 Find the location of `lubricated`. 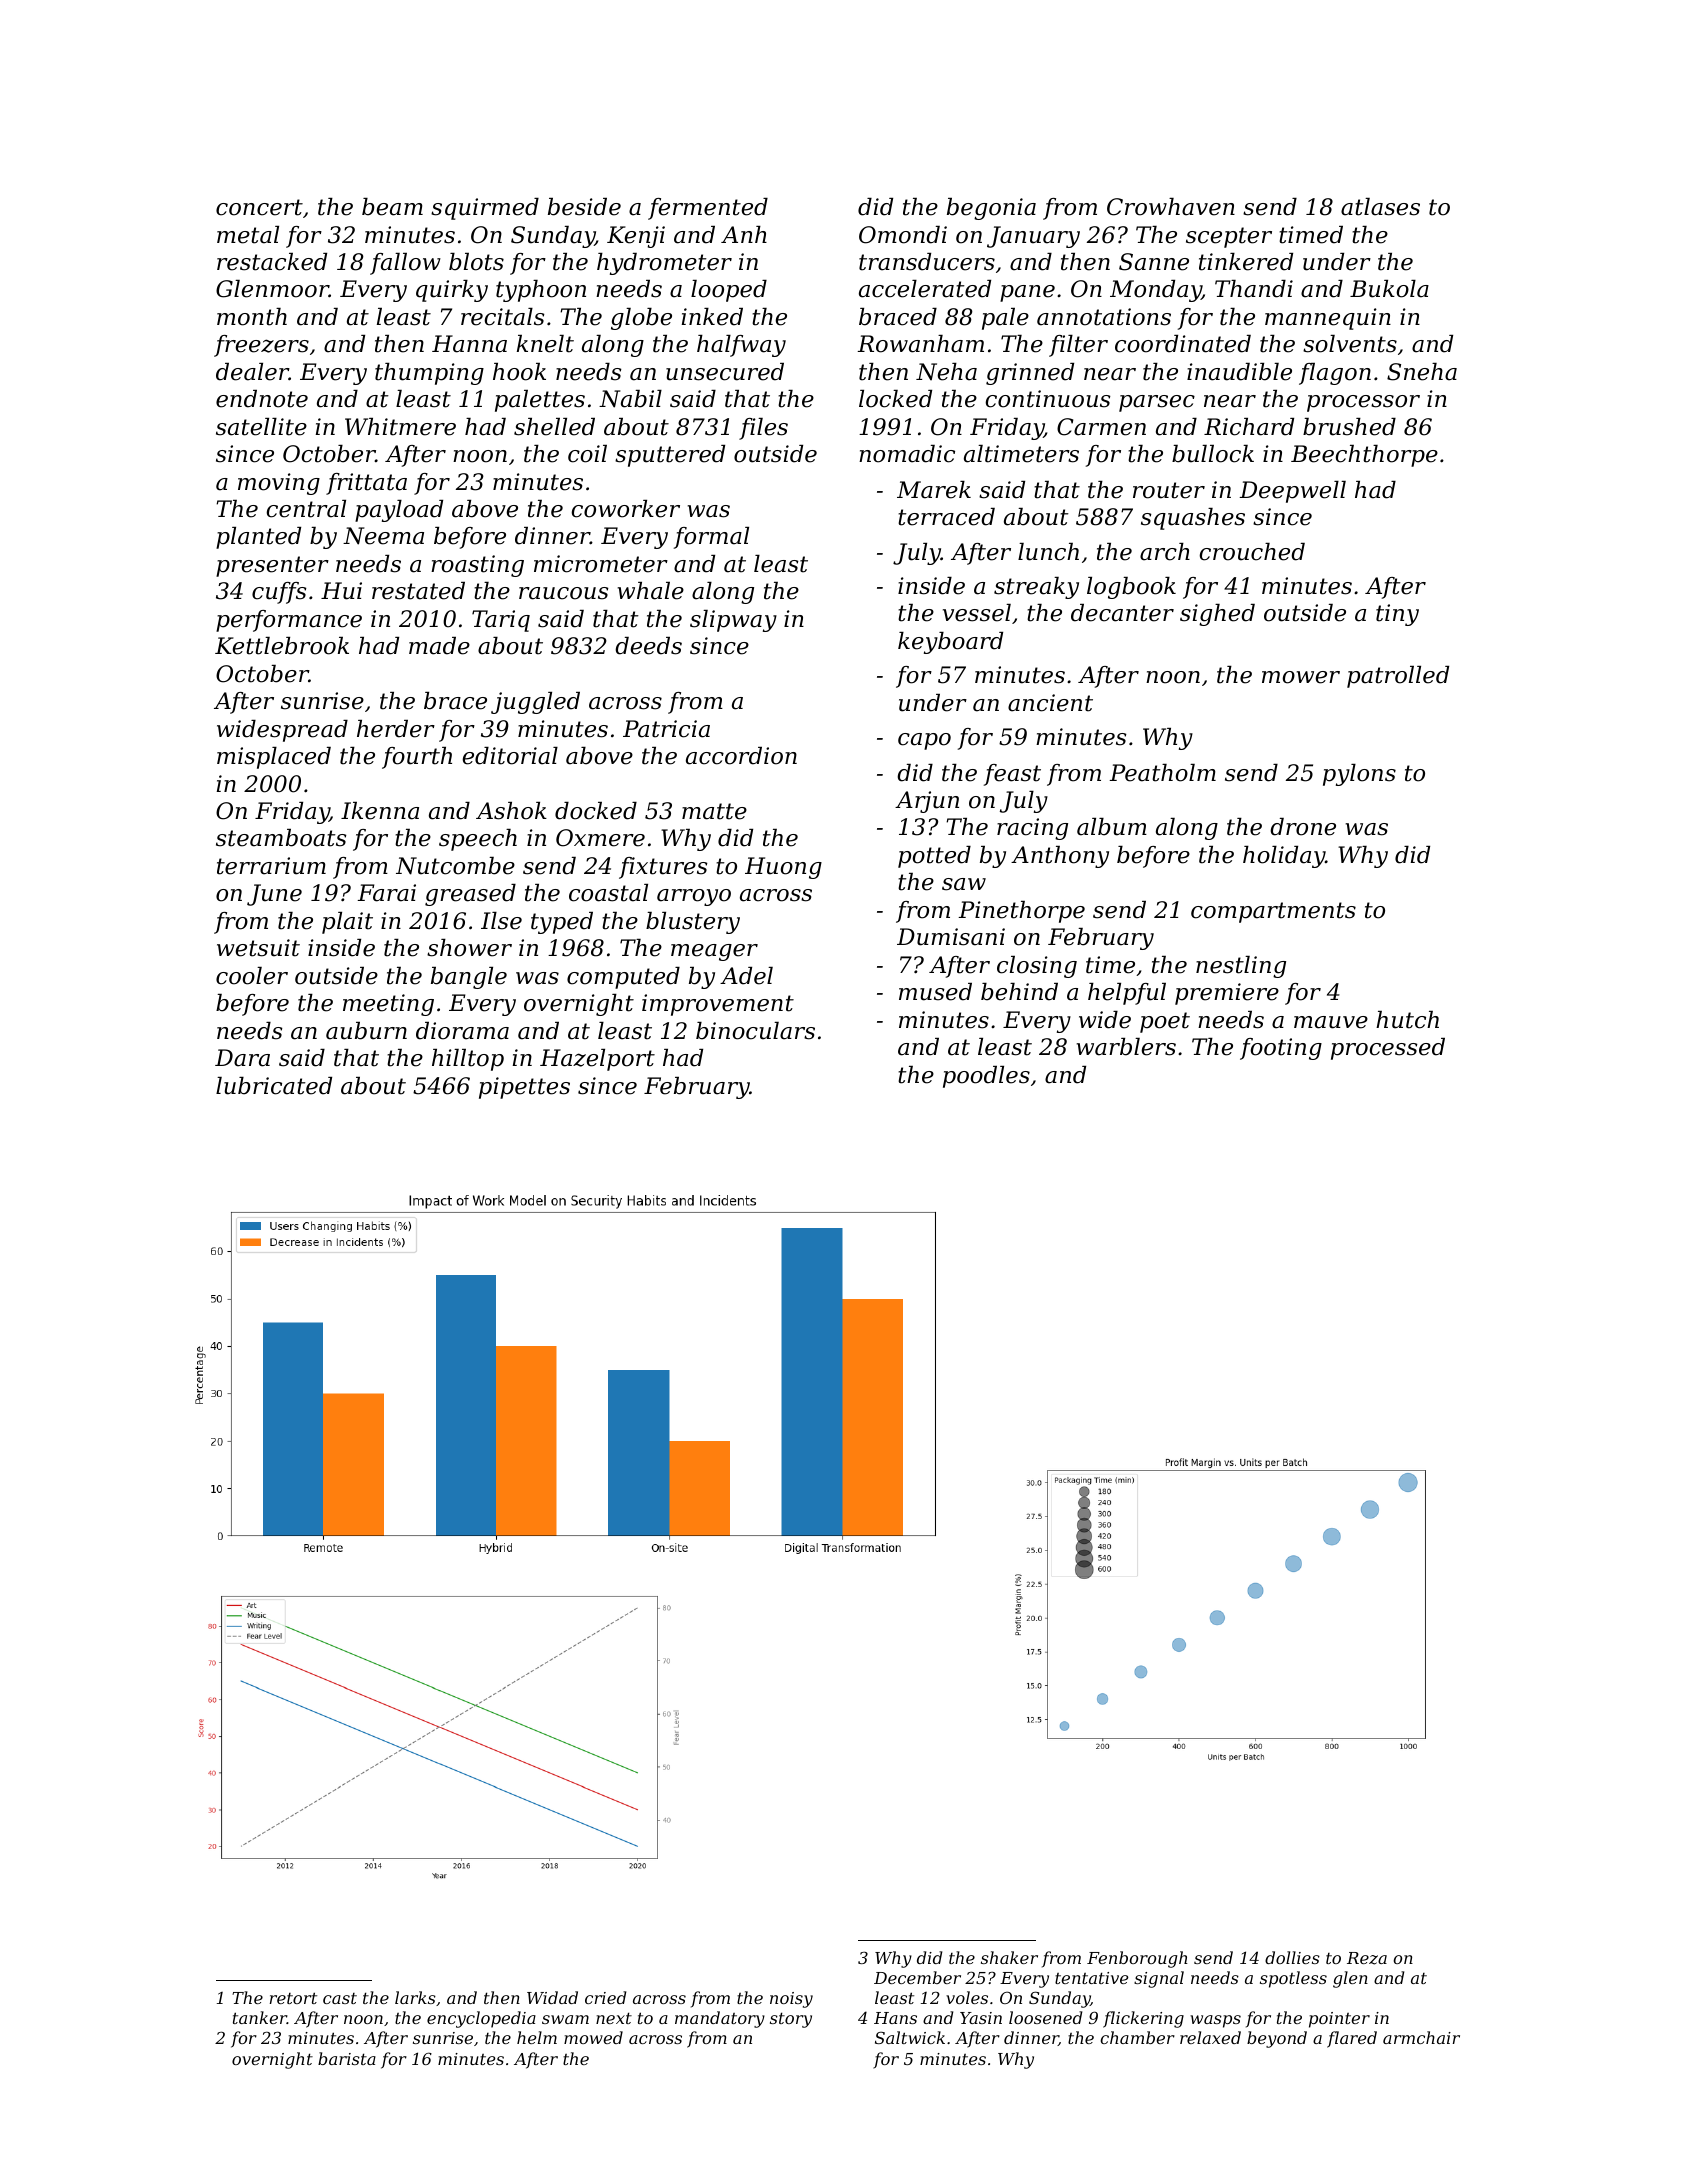

lubricated is located at coordinates (274, 1086).
